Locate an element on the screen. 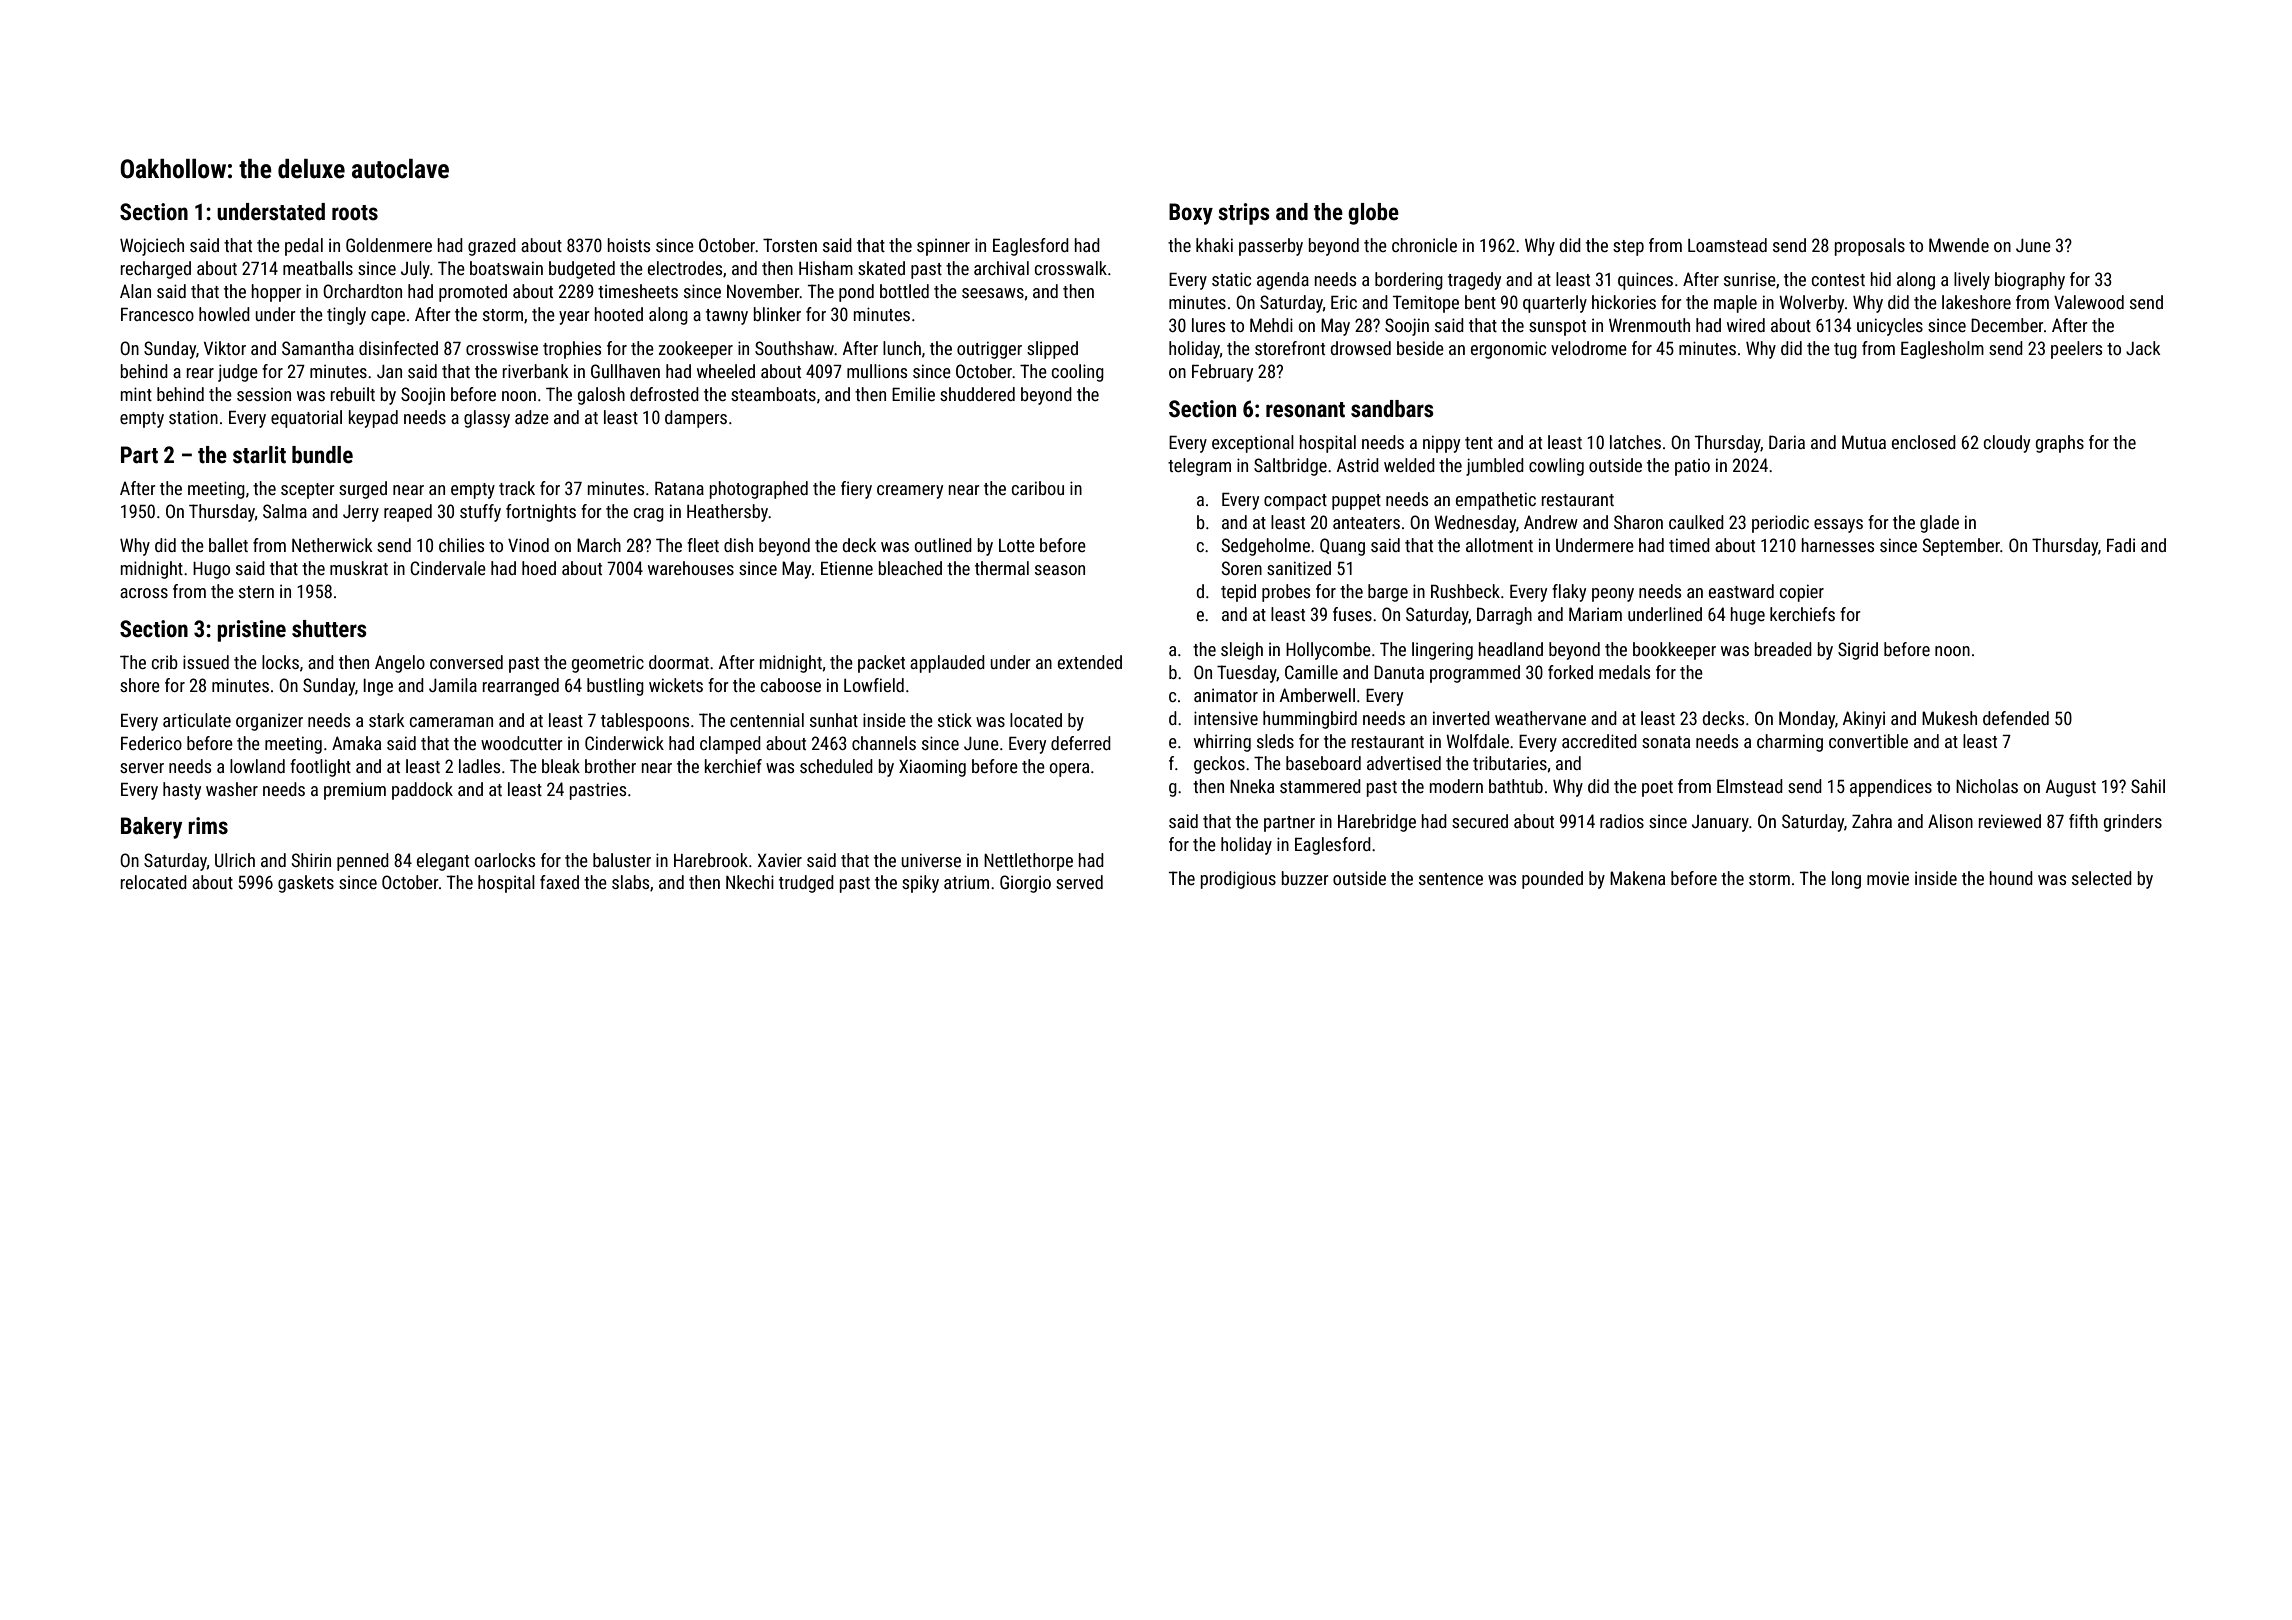  Fadi is located at coordinates (2121, 545).
